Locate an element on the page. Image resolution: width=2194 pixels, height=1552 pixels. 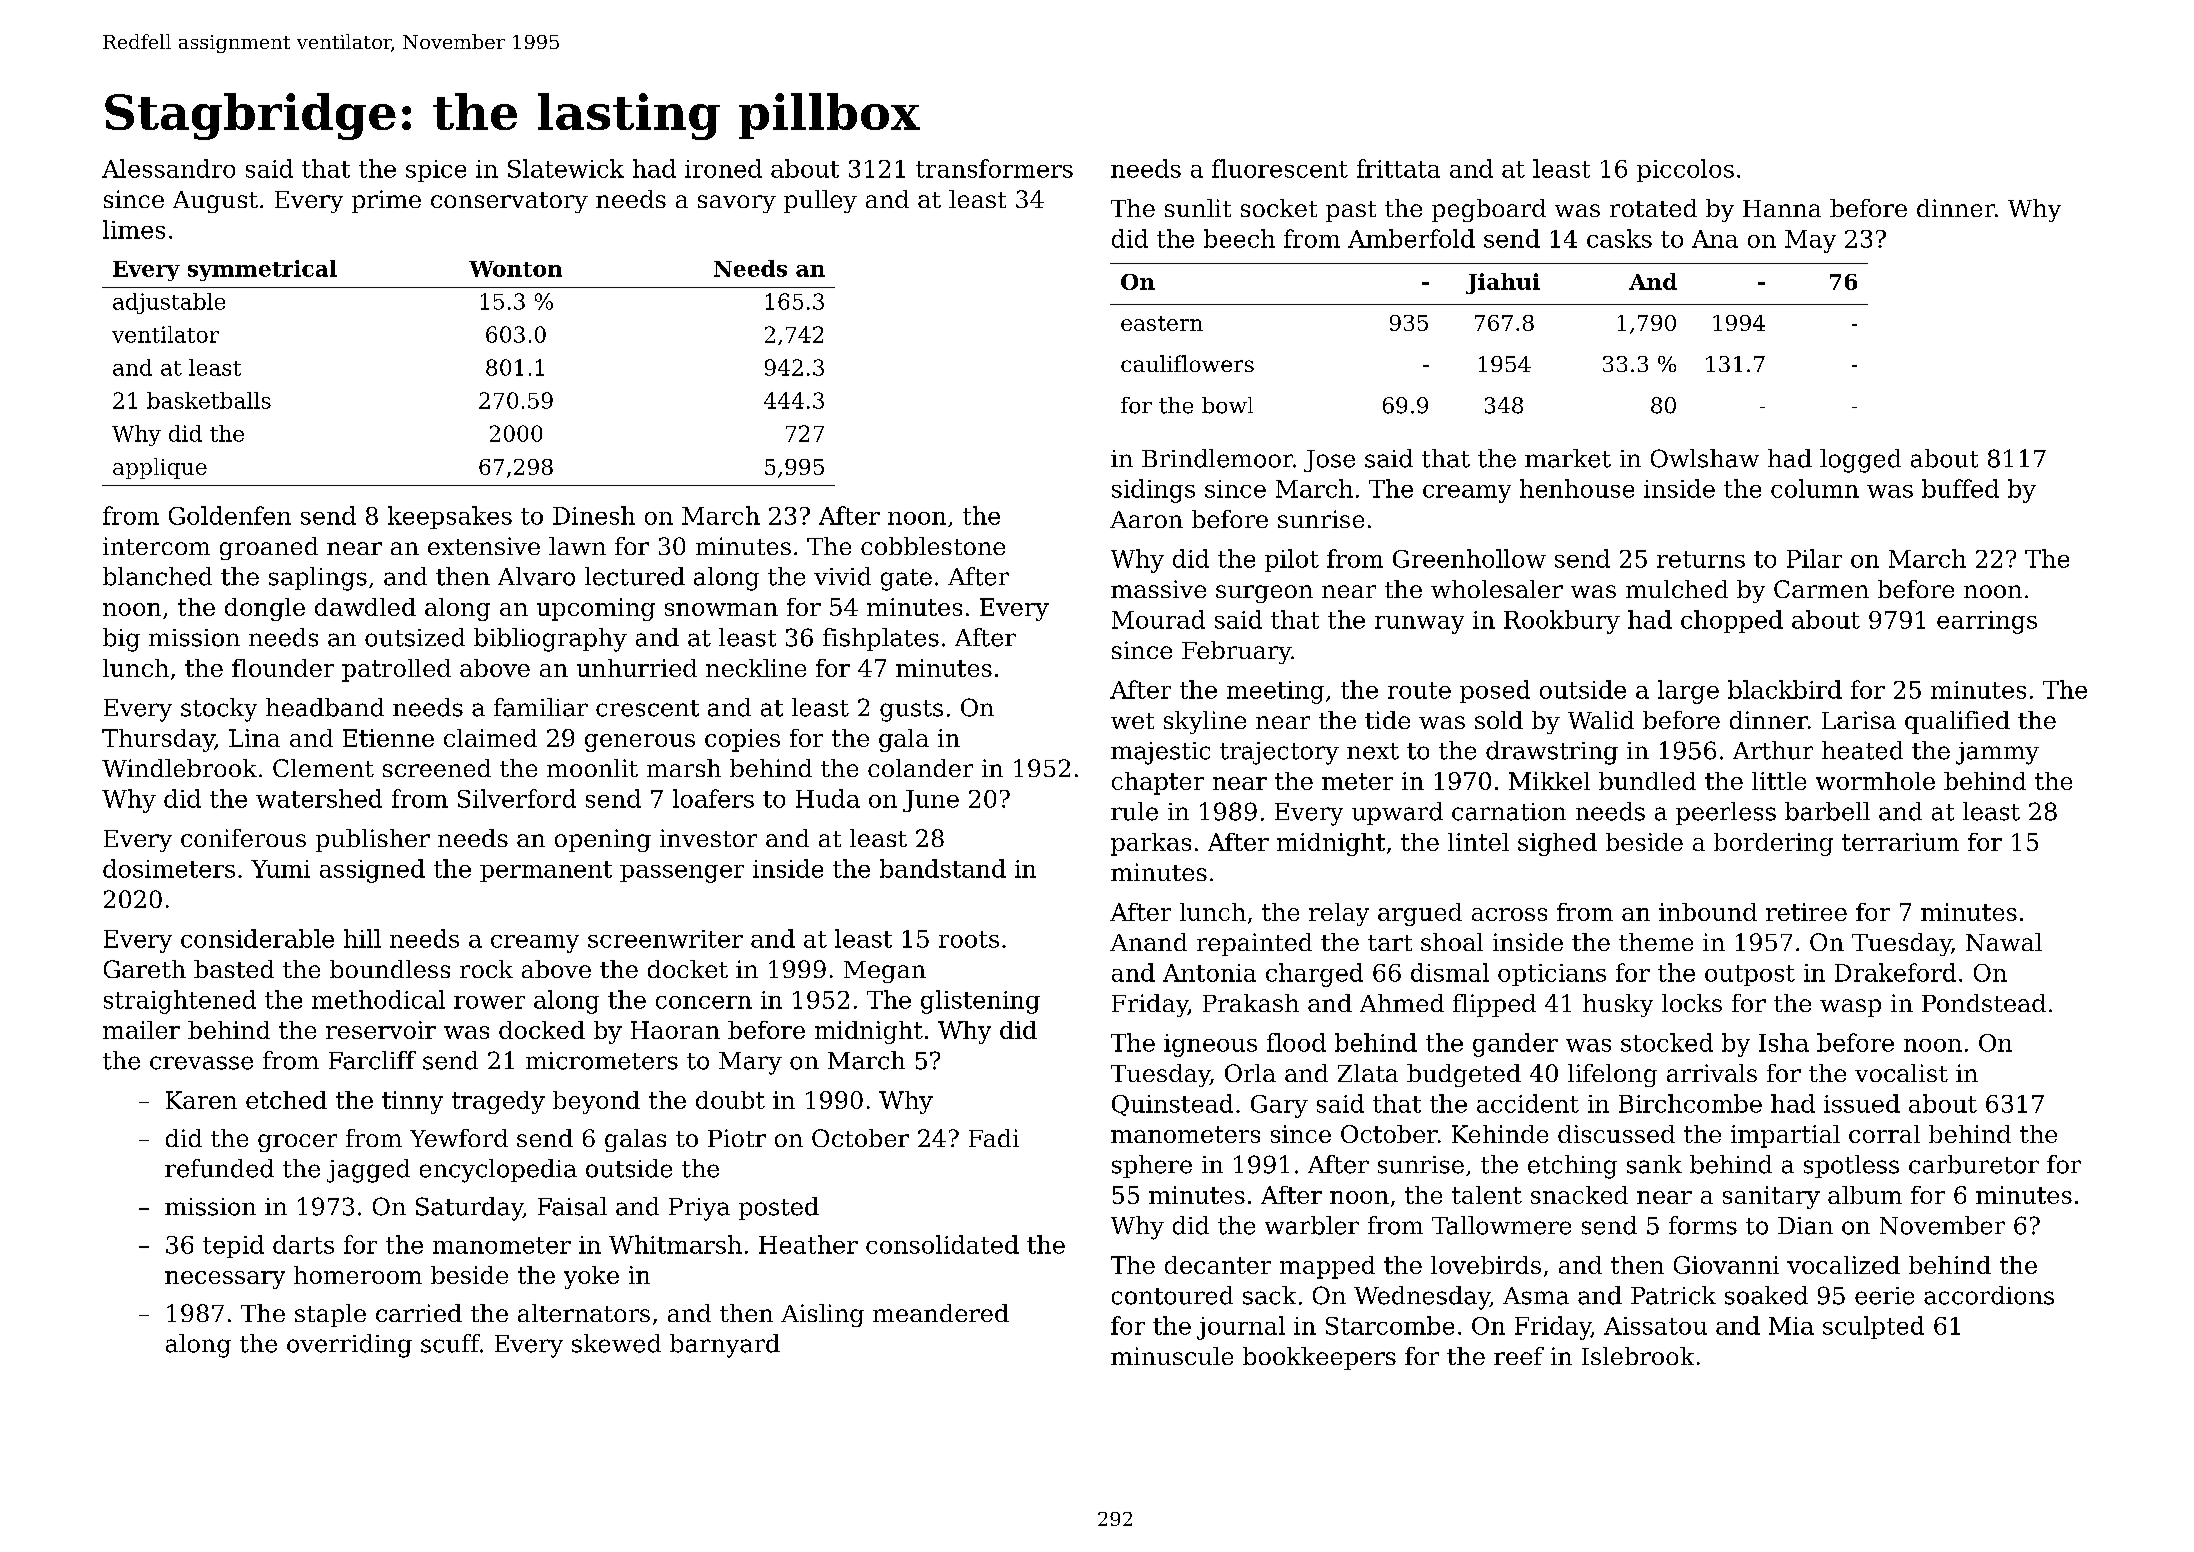
assigned is located at coordinates (372, 871).
